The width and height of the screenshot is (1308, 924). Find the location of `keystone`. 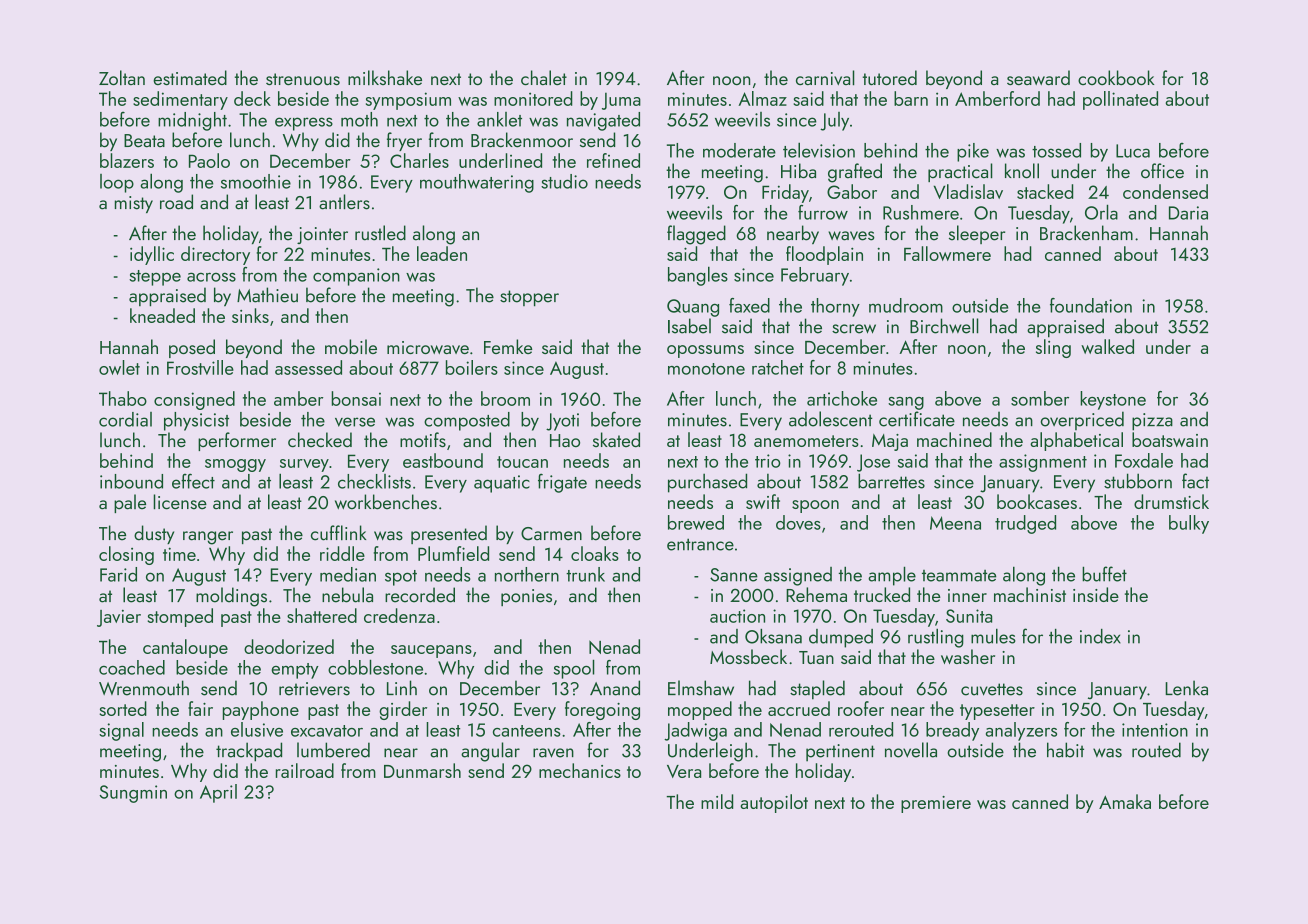

keystone is located at coordinates (1113, 400).
